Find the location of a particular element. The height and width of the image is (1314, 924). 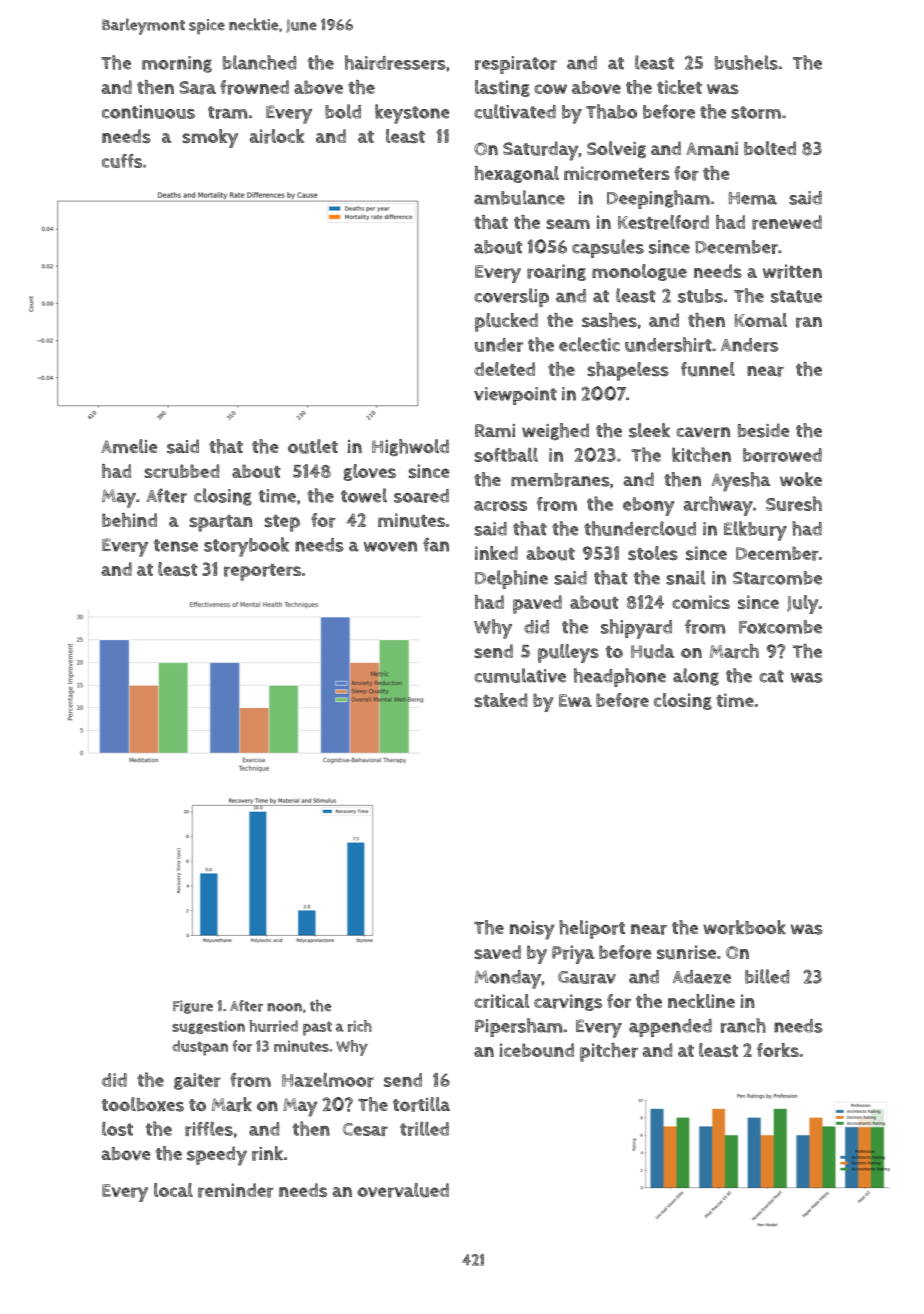

pitcher is located at coordinates (609, 1052).
